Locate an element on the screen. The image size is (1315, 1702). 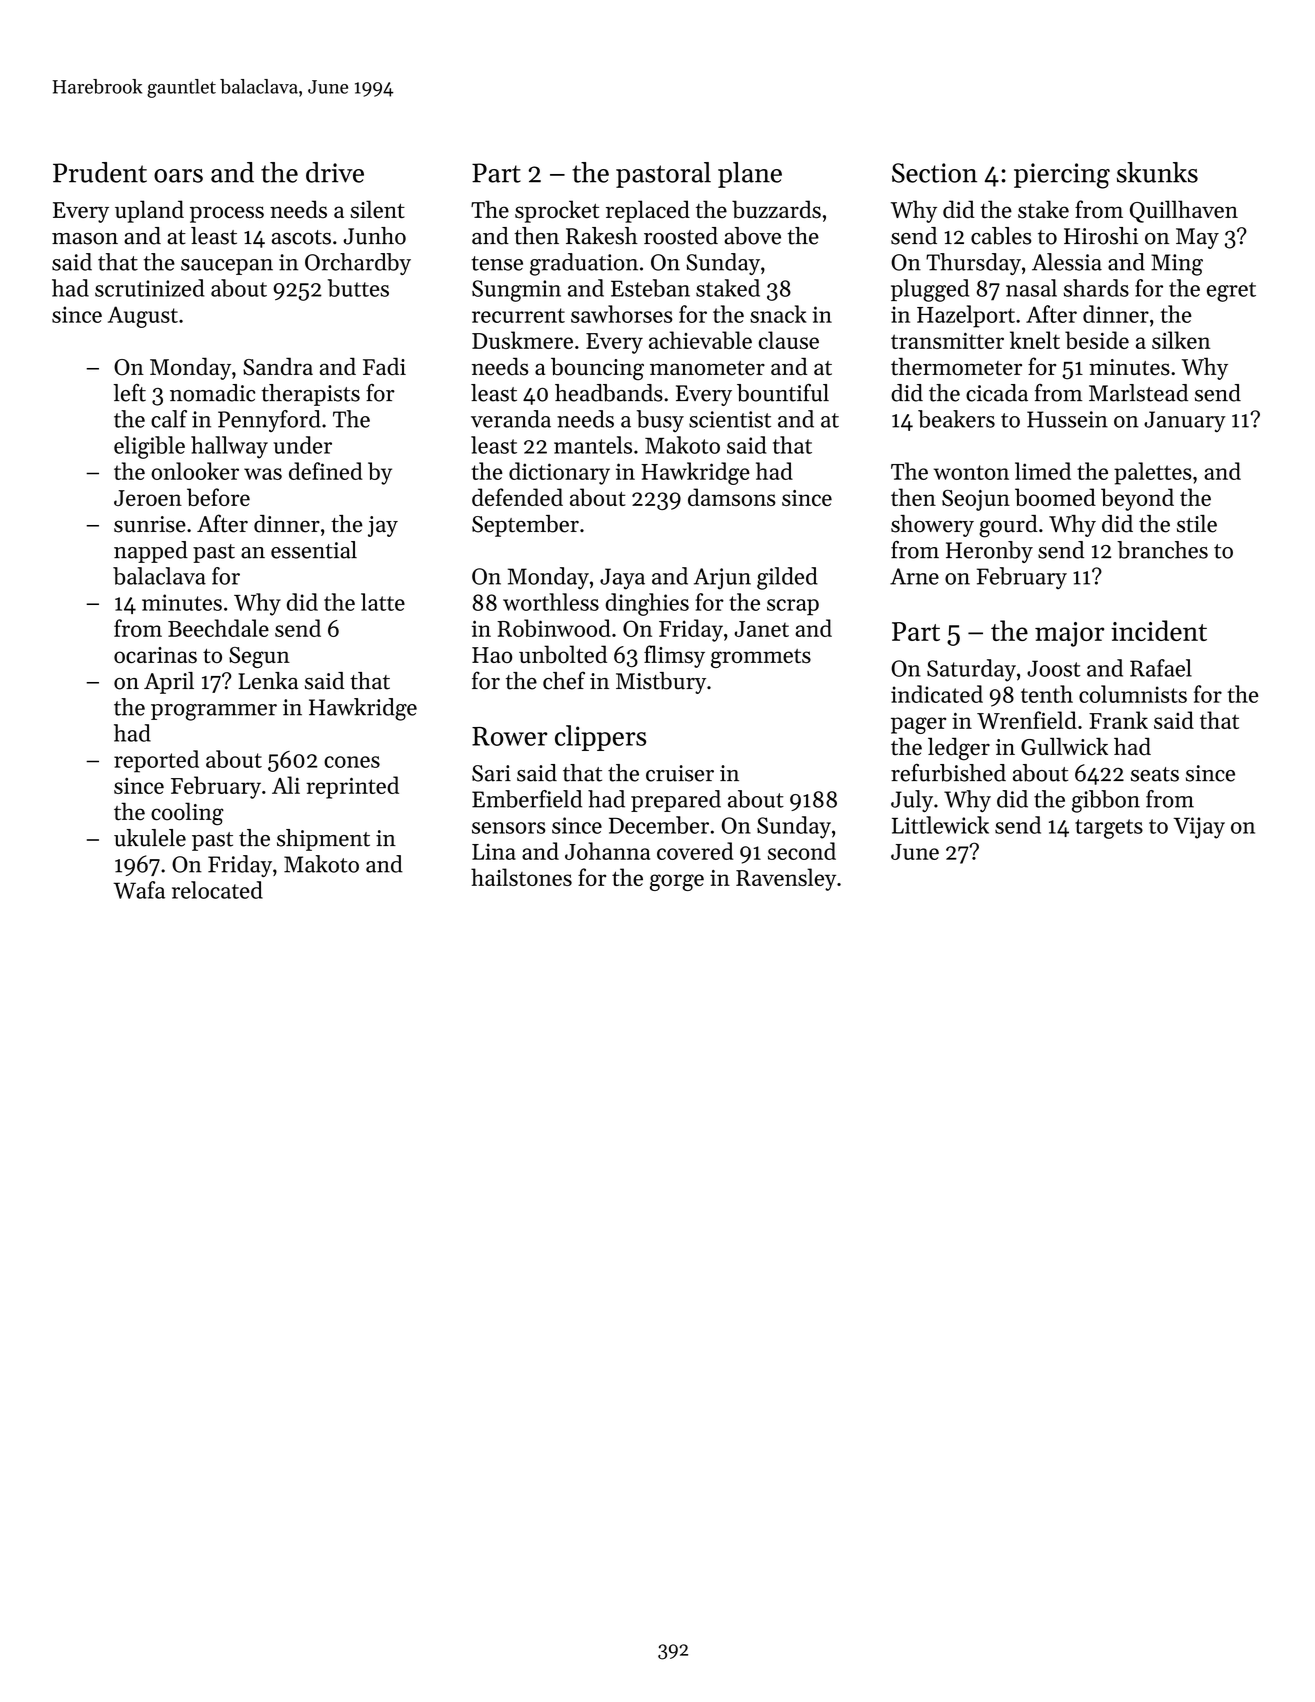
branches is located at coordinates (1162, 550).
